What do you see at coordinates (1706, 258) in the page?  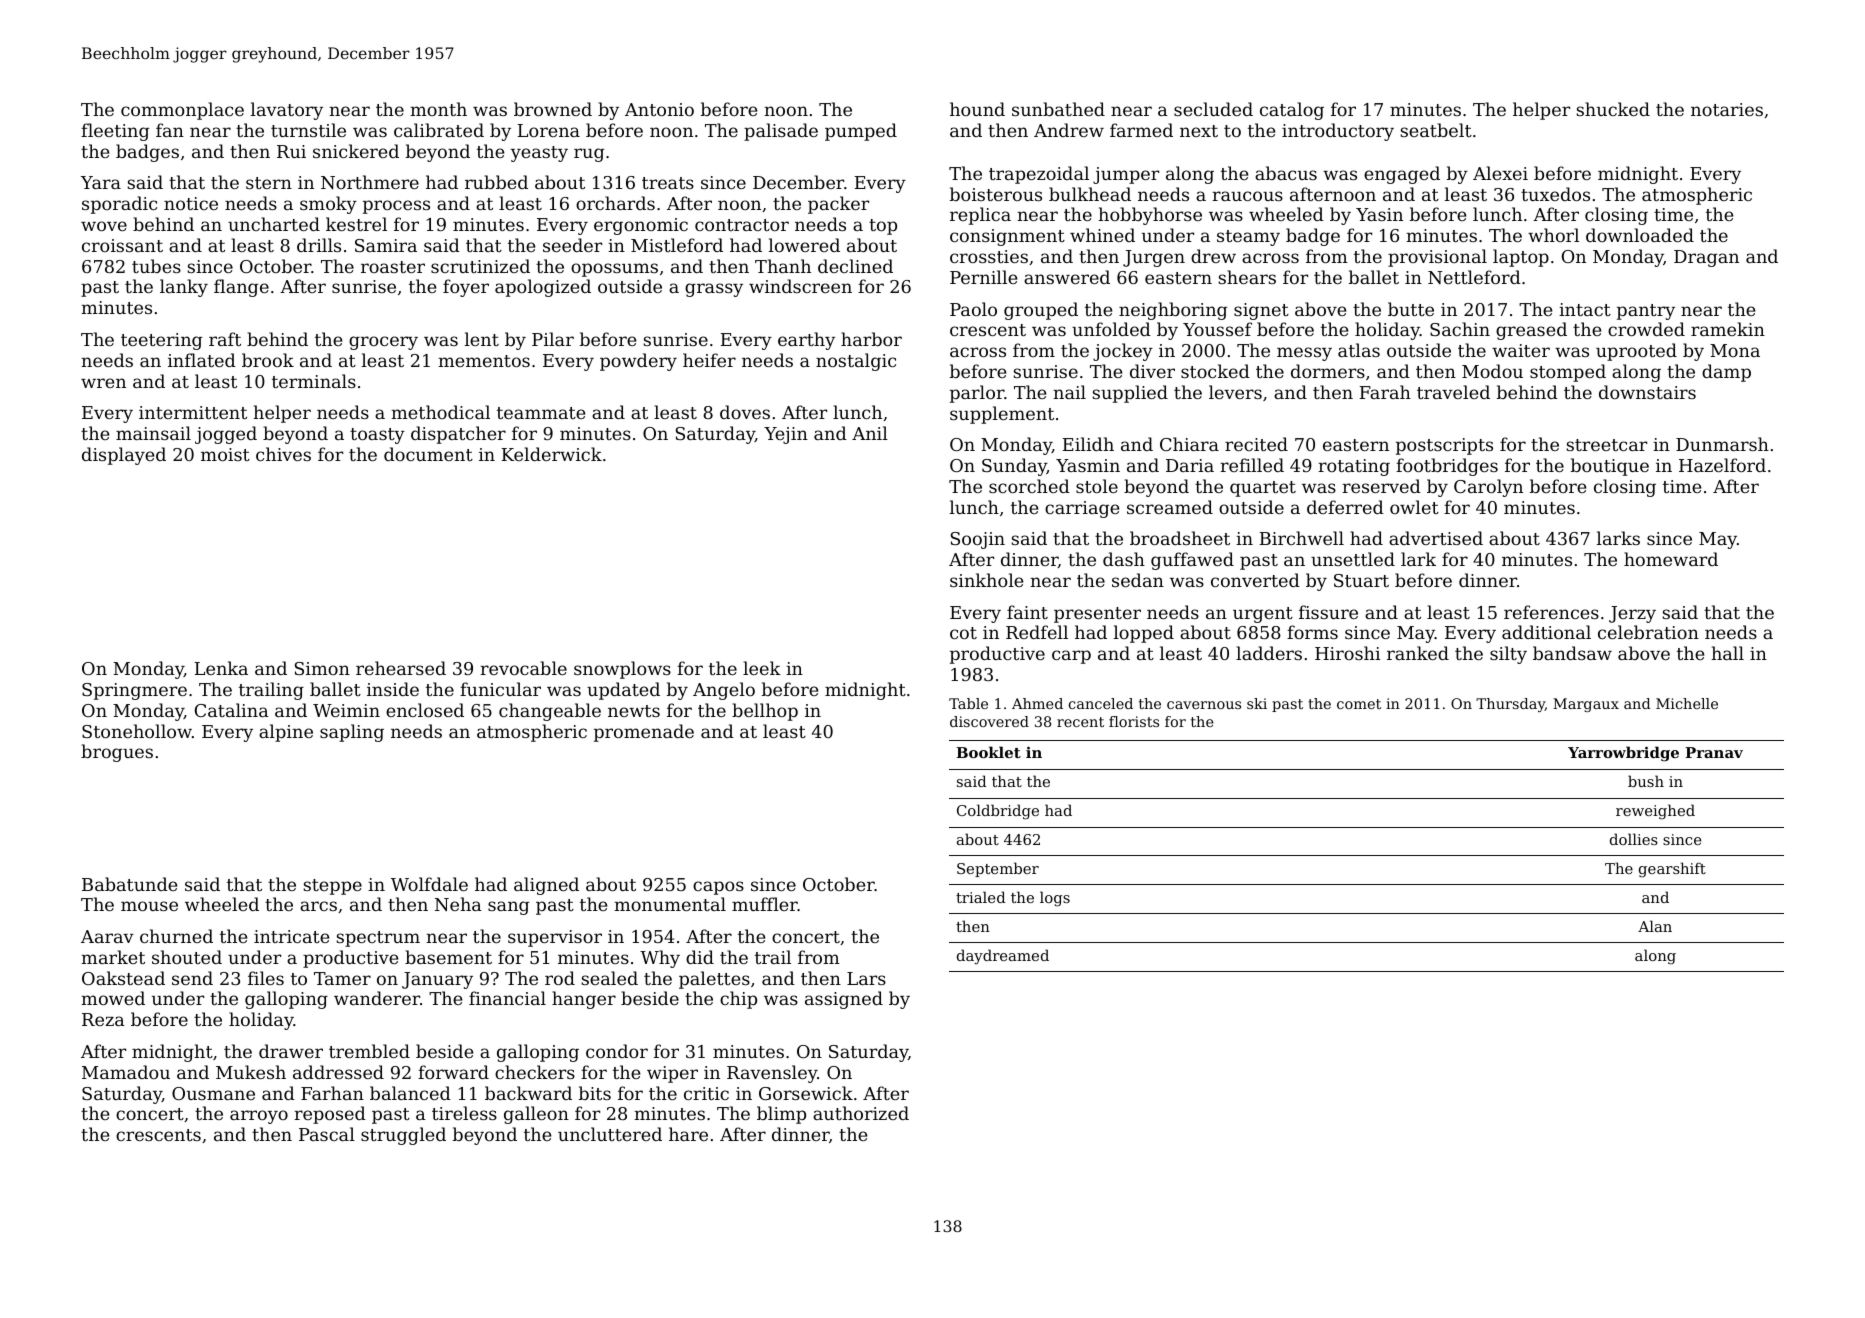 I see `Dragan` at bounding box center [1706, 258].
